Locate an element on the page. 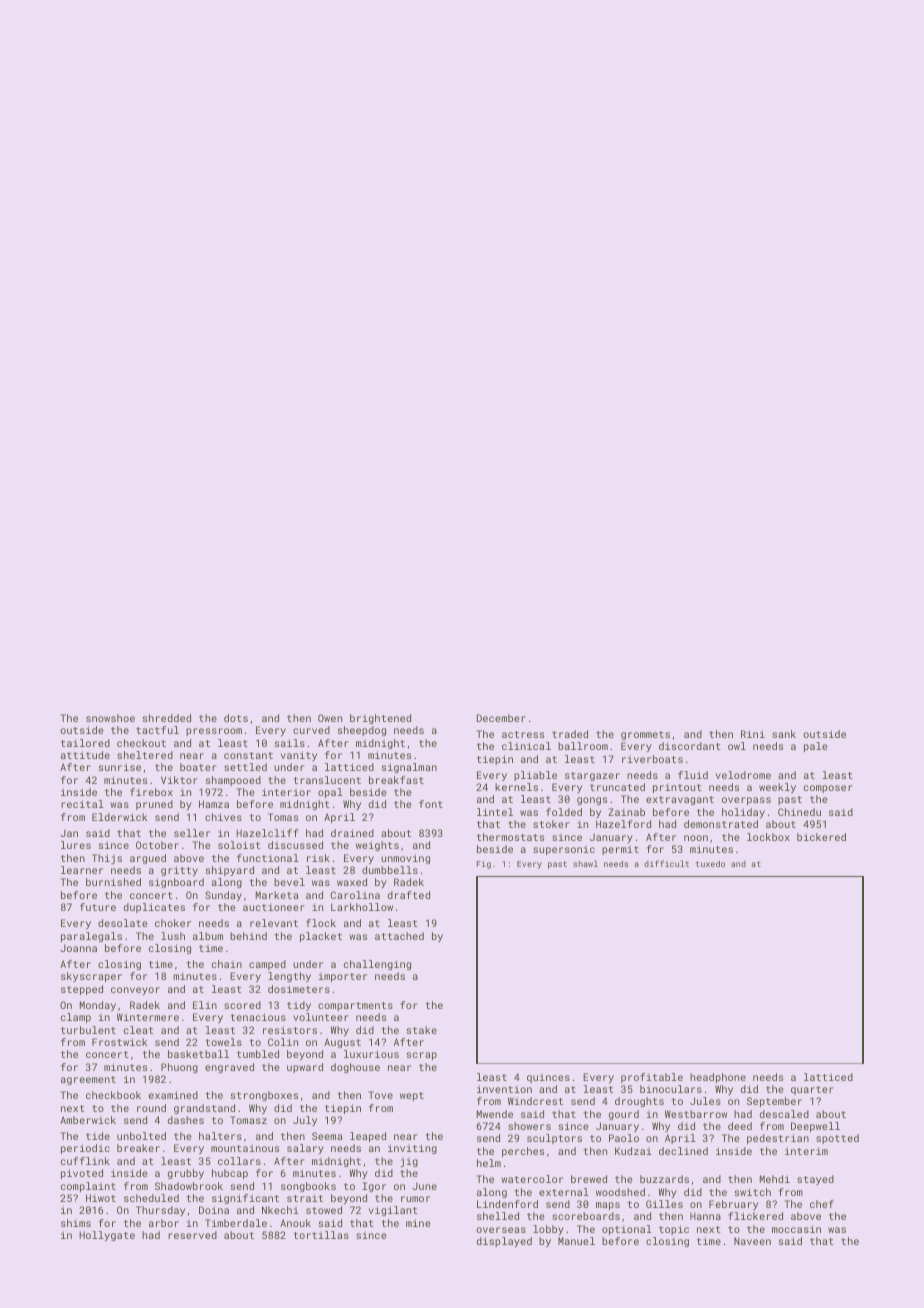 This image has width=924, height=1308. sank is located at coordinates (784, 734).
